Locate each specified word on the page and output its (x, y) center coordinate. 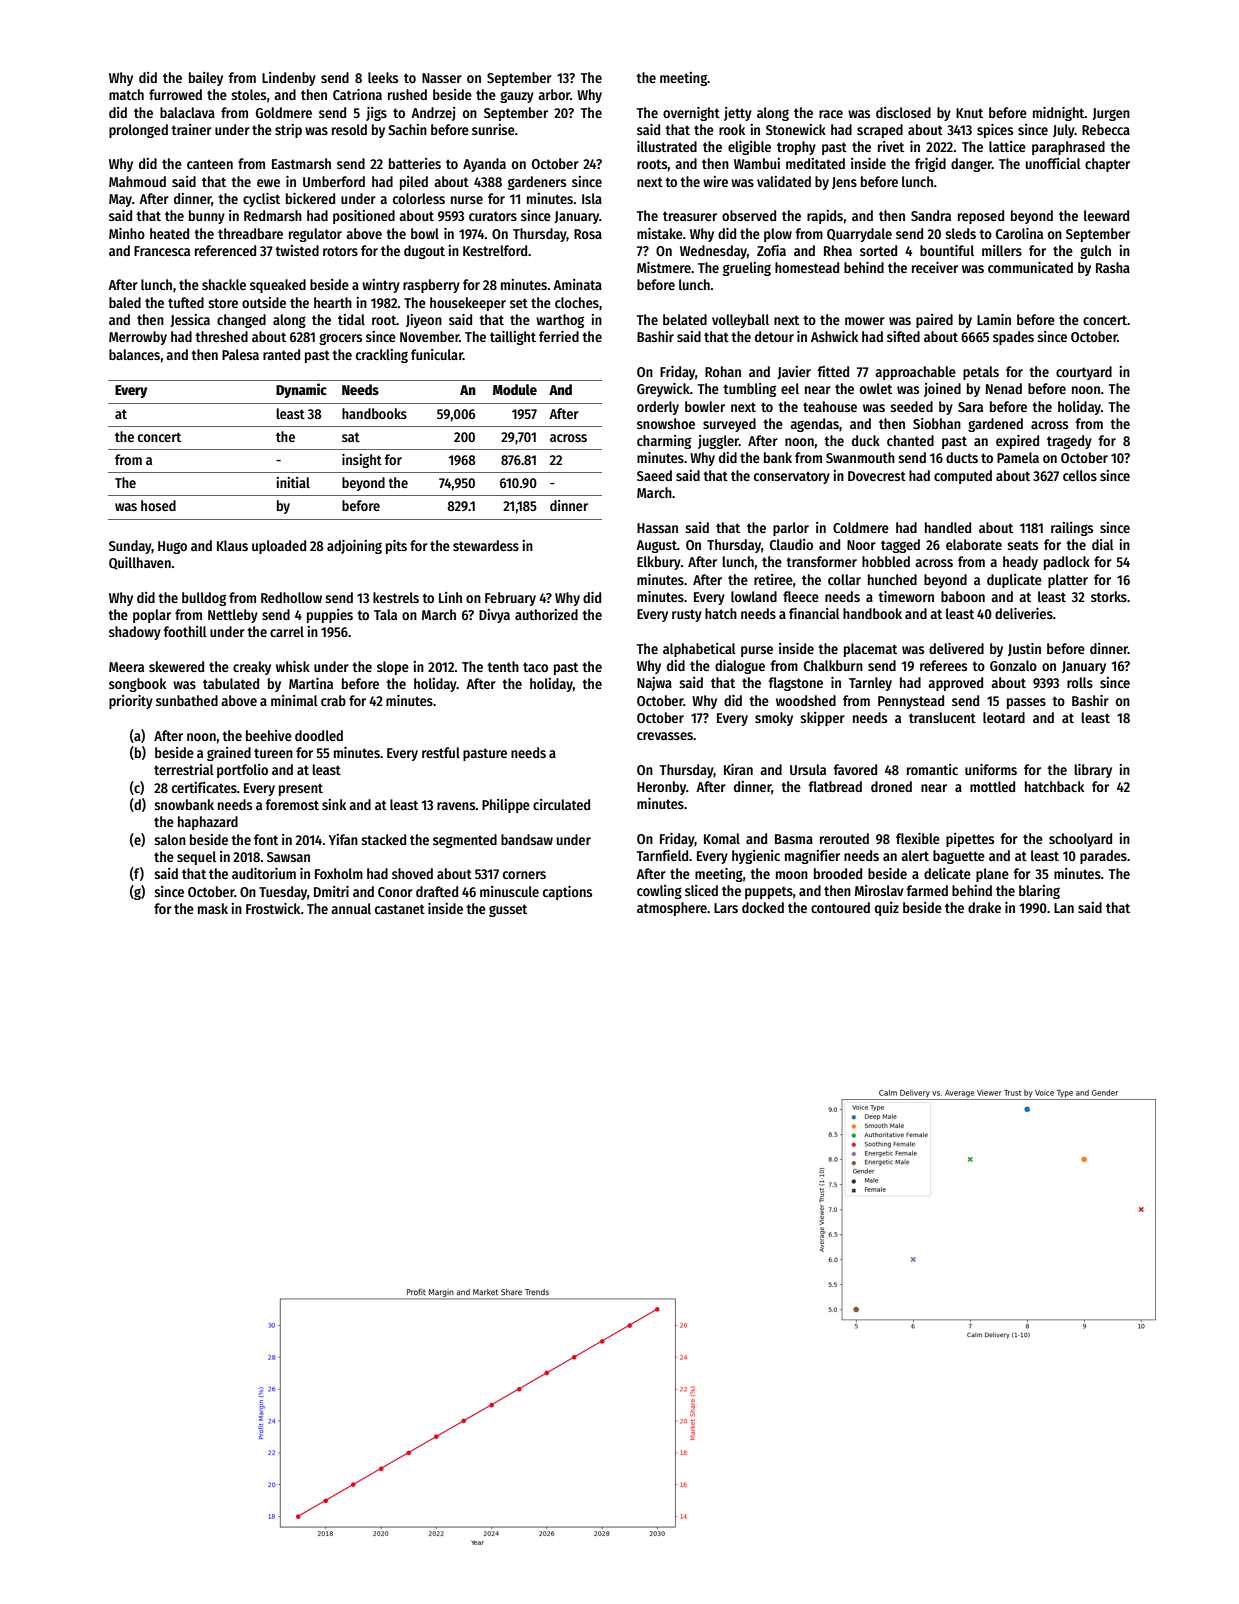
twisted (297, 250)
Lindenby (289, 79)
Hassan (657, 528)
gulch (1095, 252)
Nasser (442, 78)
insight (362, 461)
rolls (1080, 682)
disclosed (903, 112)
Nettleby (233, 616)
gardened (995, 425)
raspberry (431, 286)
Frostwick (273, 908)
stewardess (486, 545)
